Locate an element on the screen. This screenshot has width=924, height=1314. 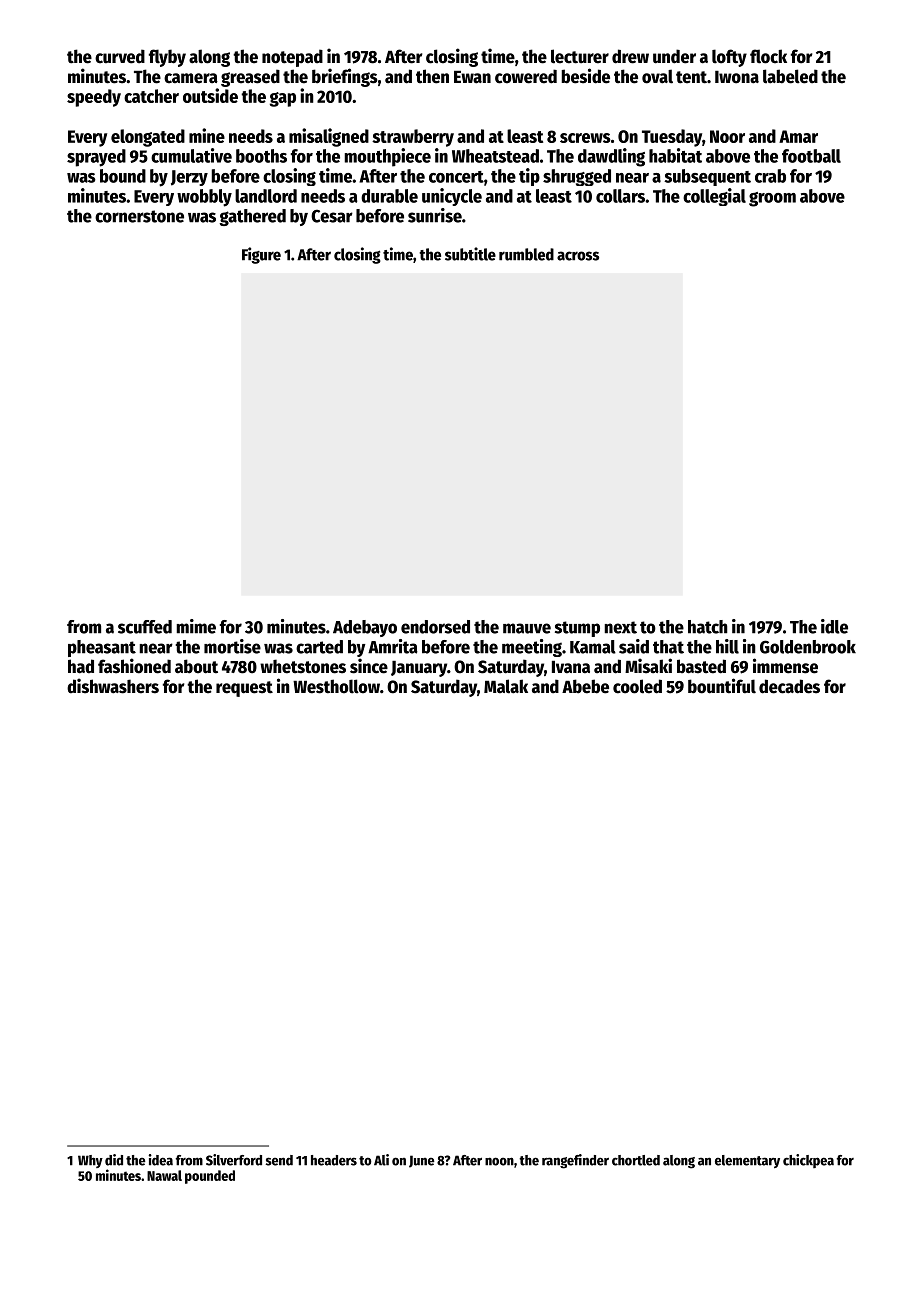
Malak is located at coordinates (506, 686).
